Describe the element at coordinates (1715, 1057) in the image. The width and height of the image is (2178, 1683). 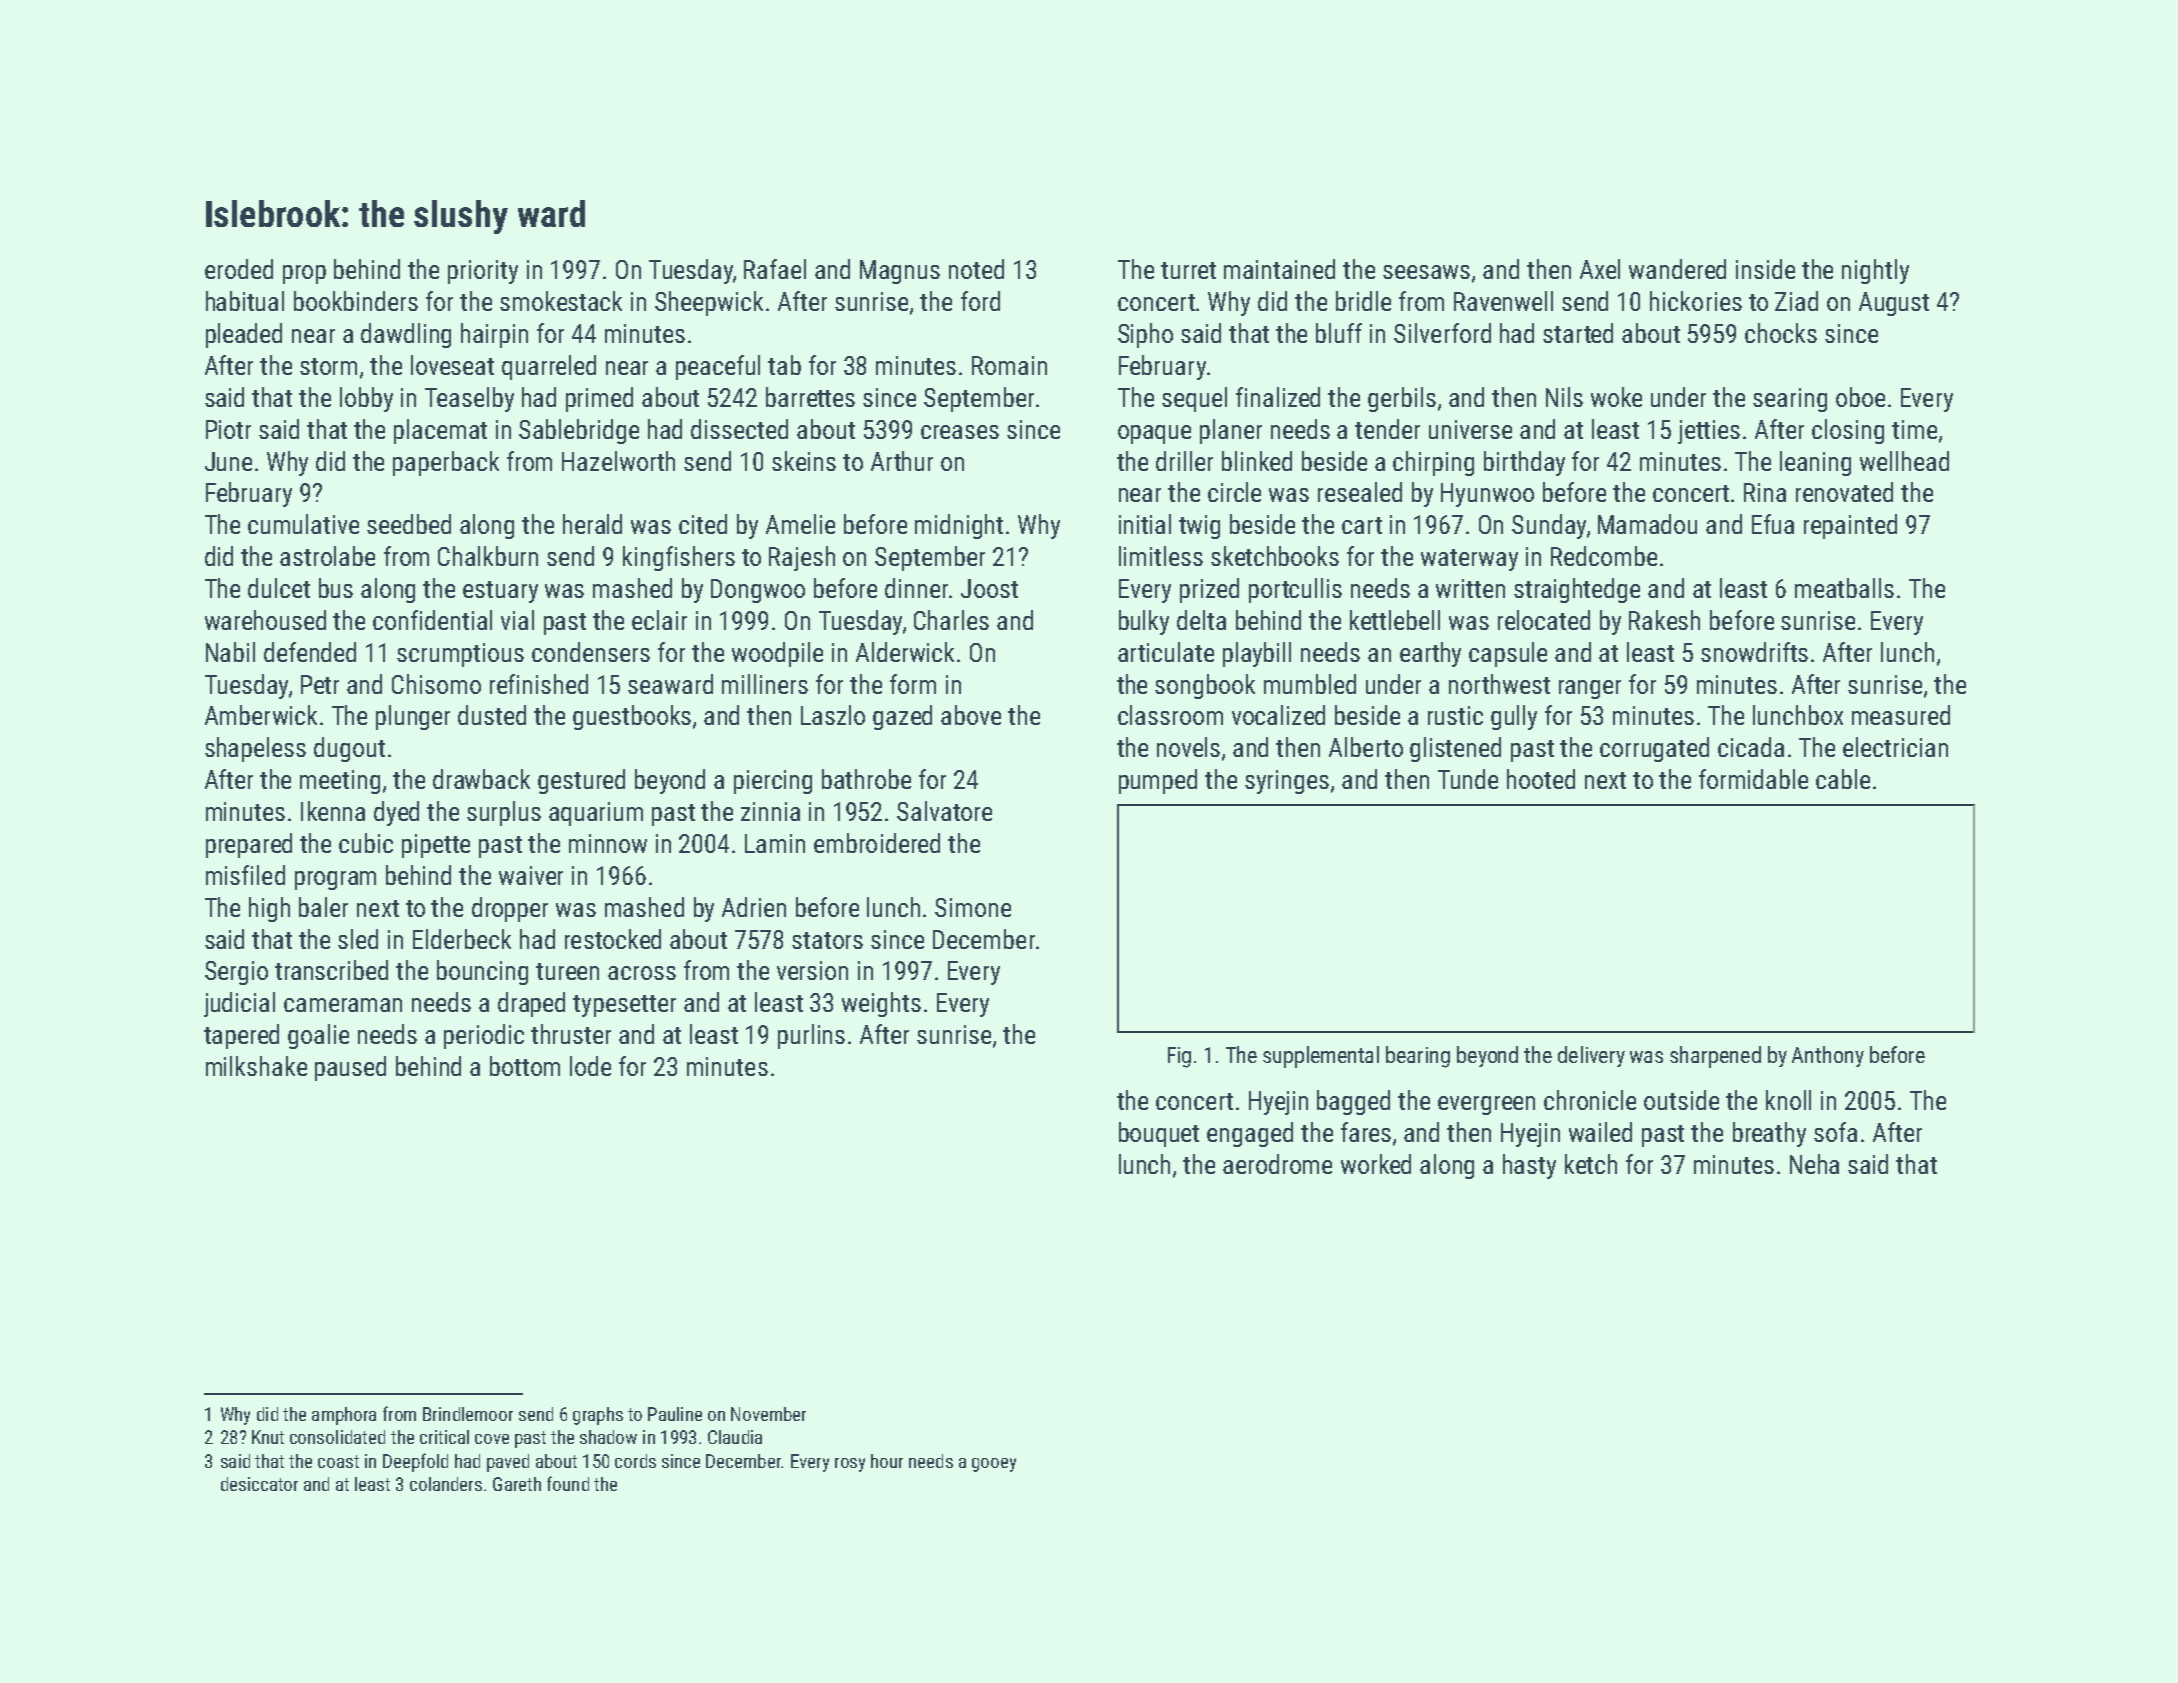
I see `sharpened` at that location.
